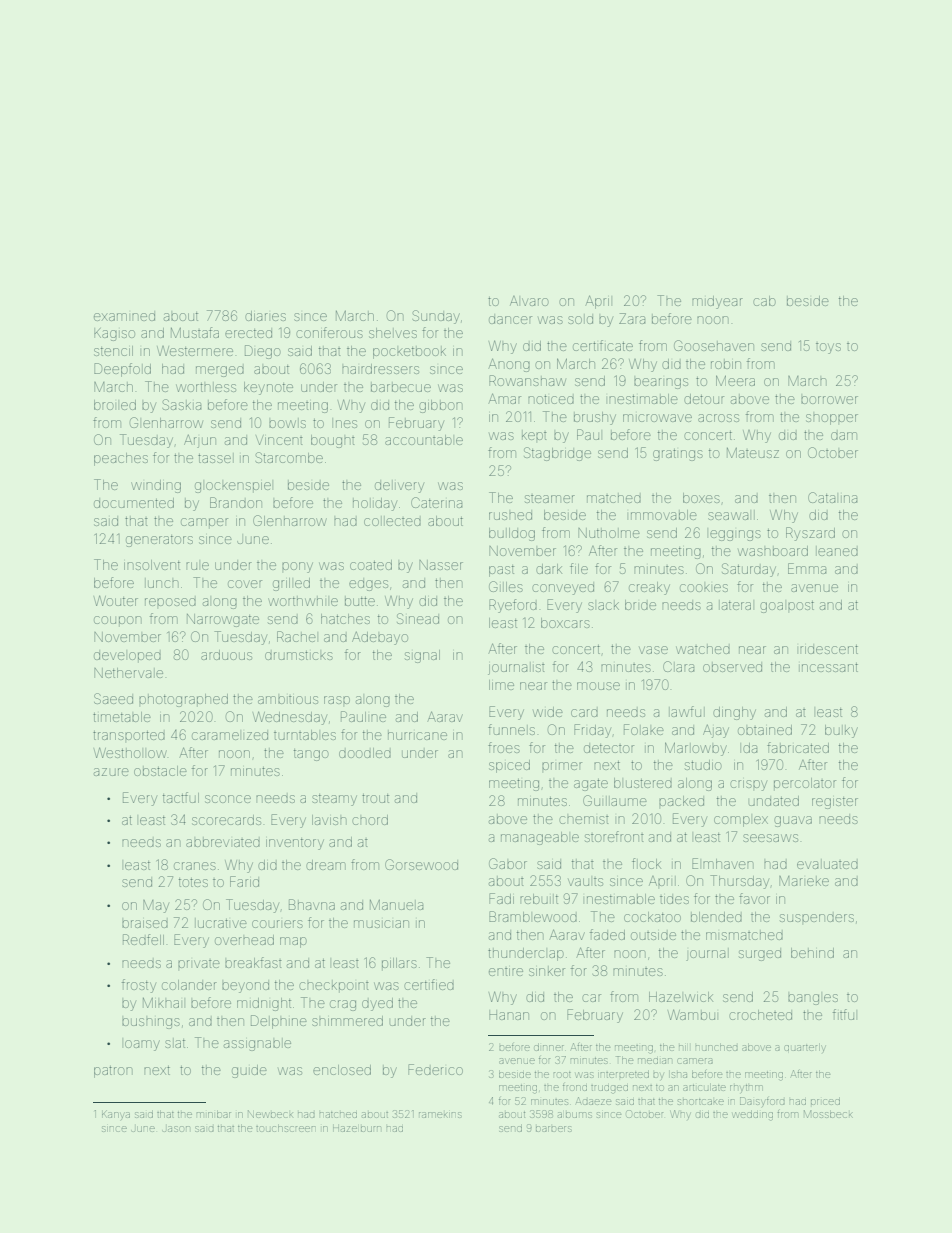  Describe the element at coordinates (223, 620) in the page. I see `Narrowgate` at that location.
